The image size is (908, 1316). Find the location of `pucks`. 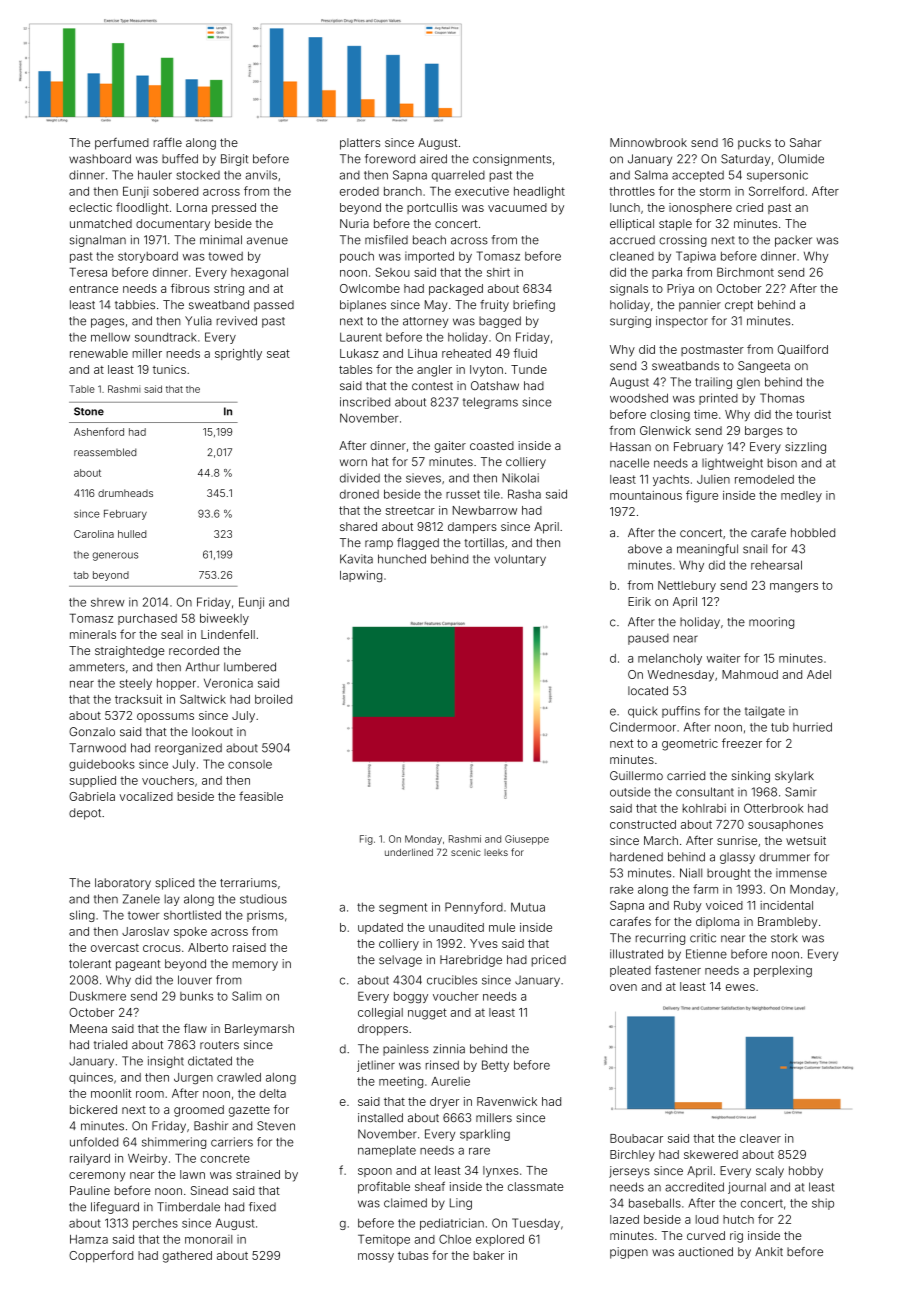

pucks is located at coordinates (754, 144).
